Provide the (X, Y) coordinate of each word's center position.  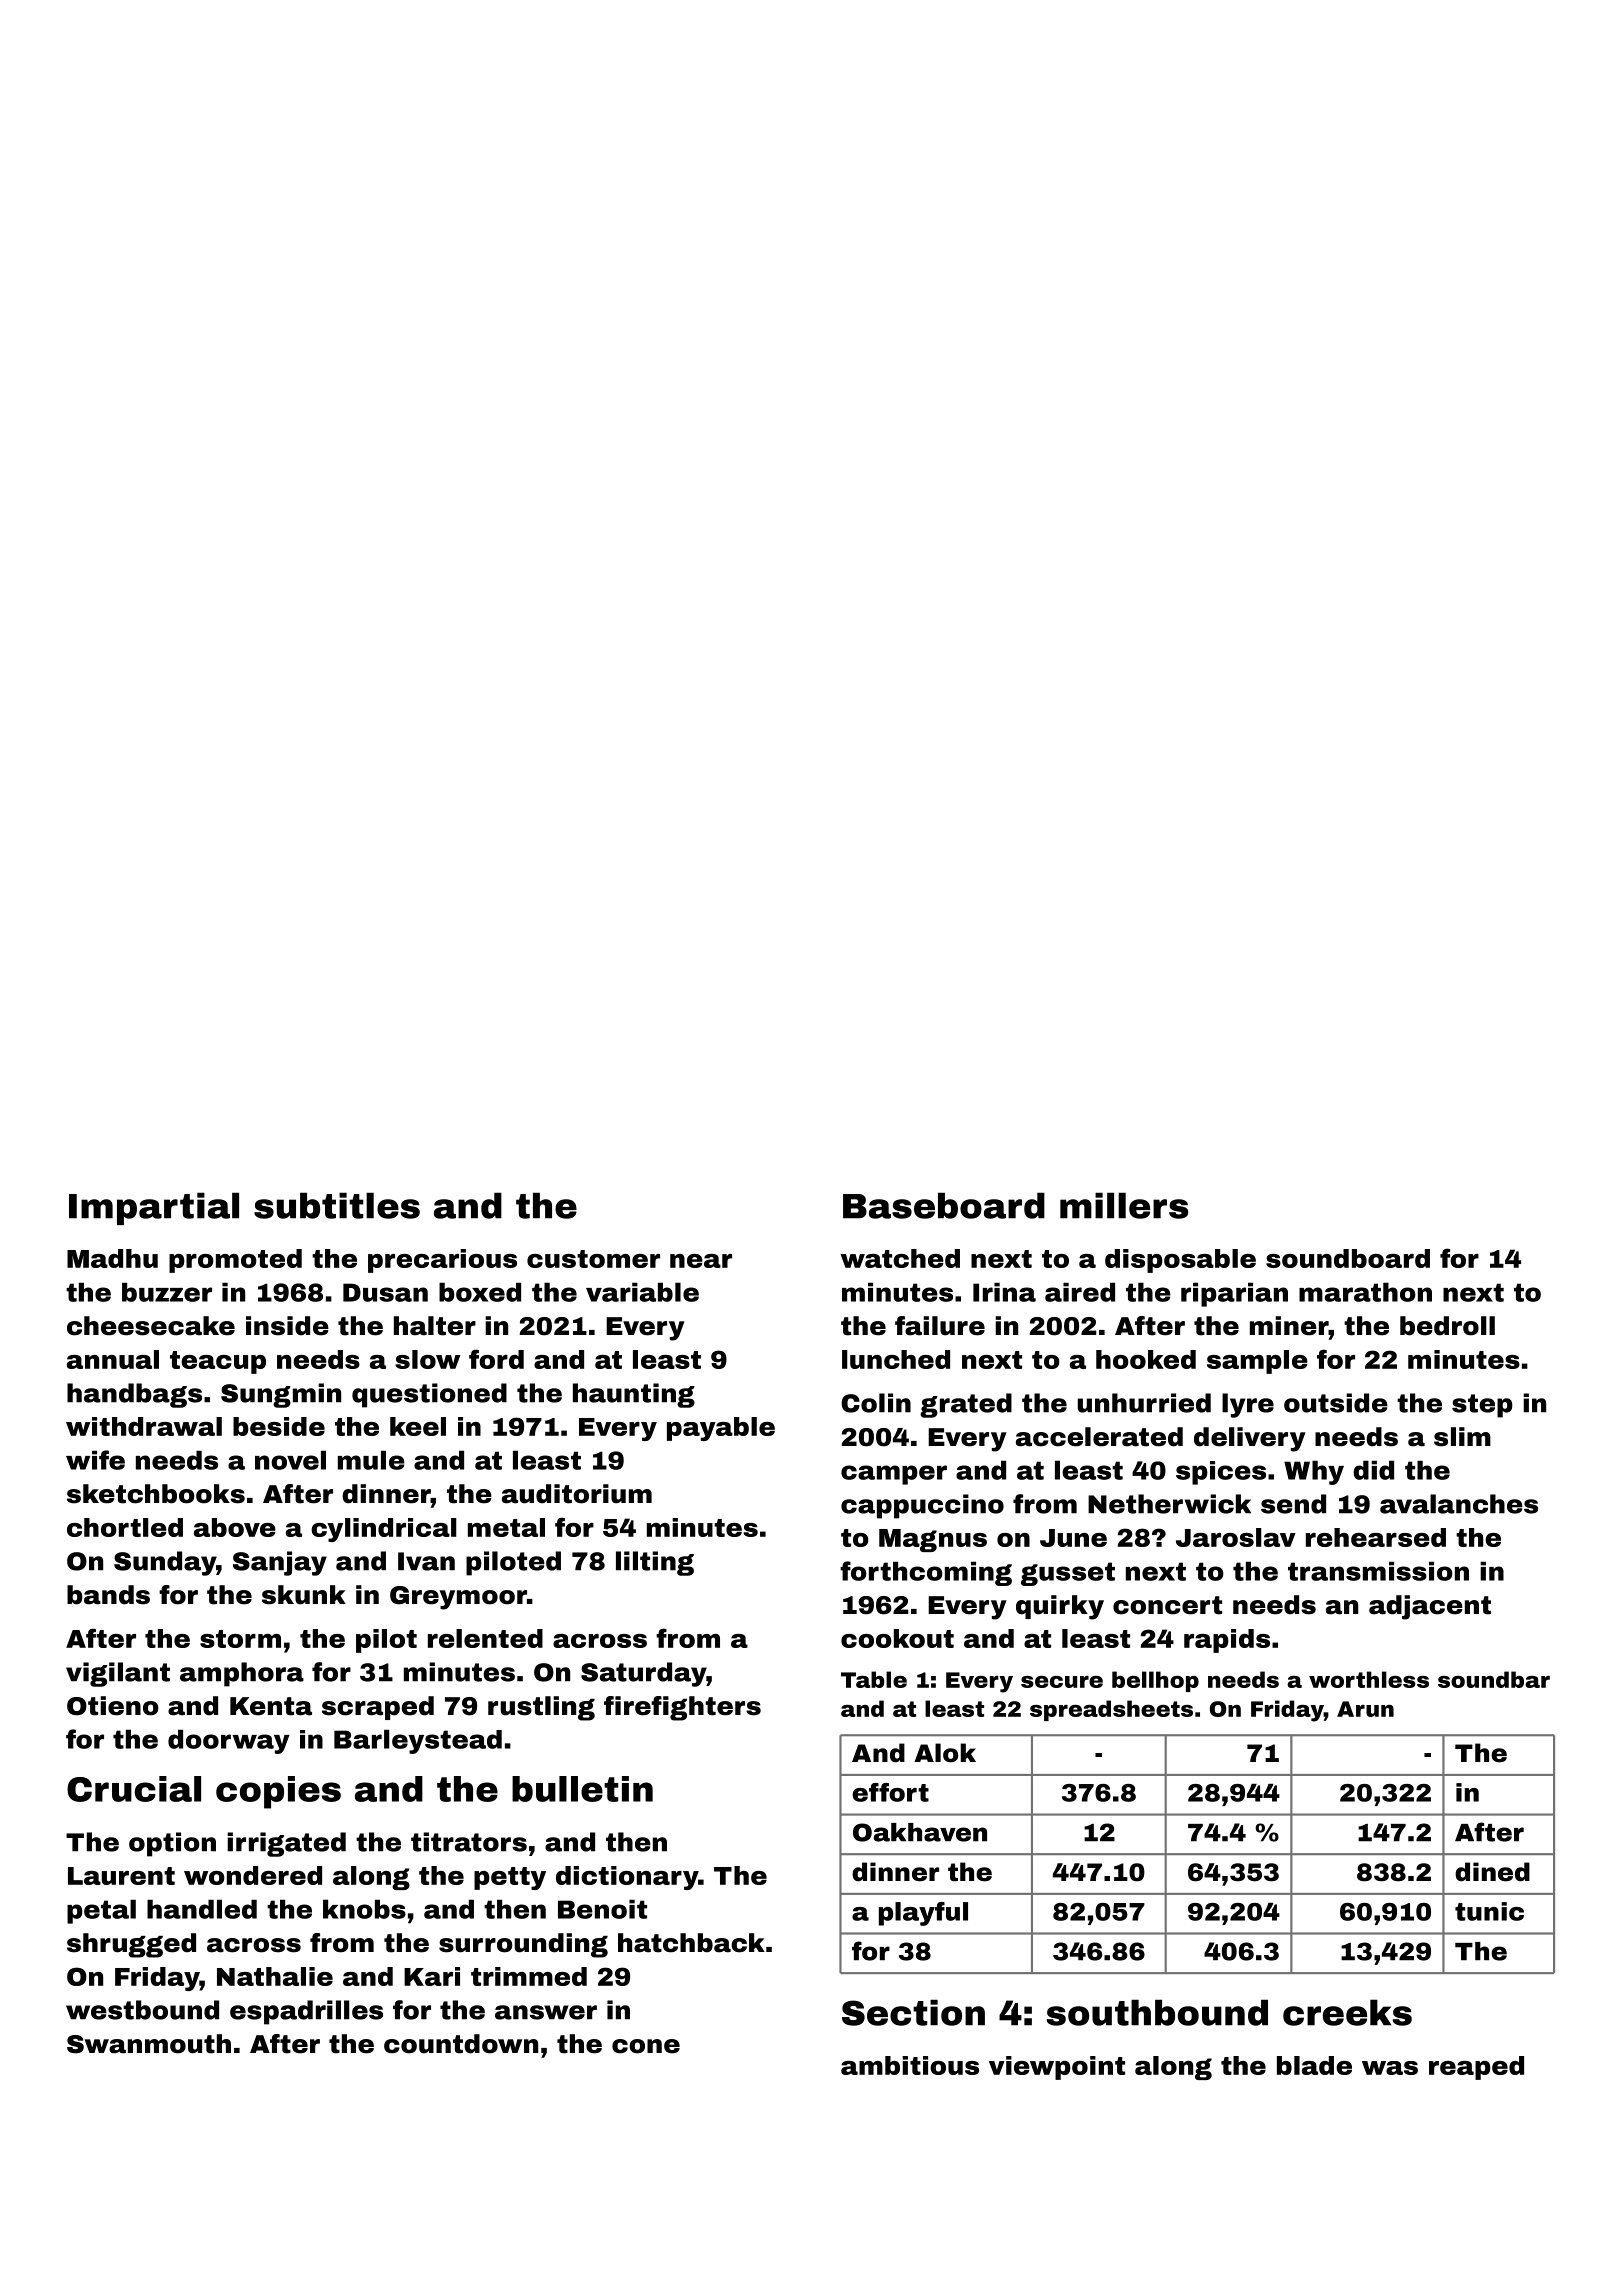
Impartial (154, 1208)
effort (890, 1792)
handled (202, 1909)
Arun (1365, 1709)
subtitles (337, 1205)
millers (1124, 1205)
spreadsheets (1111, 1710)
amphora (242, 1674)
